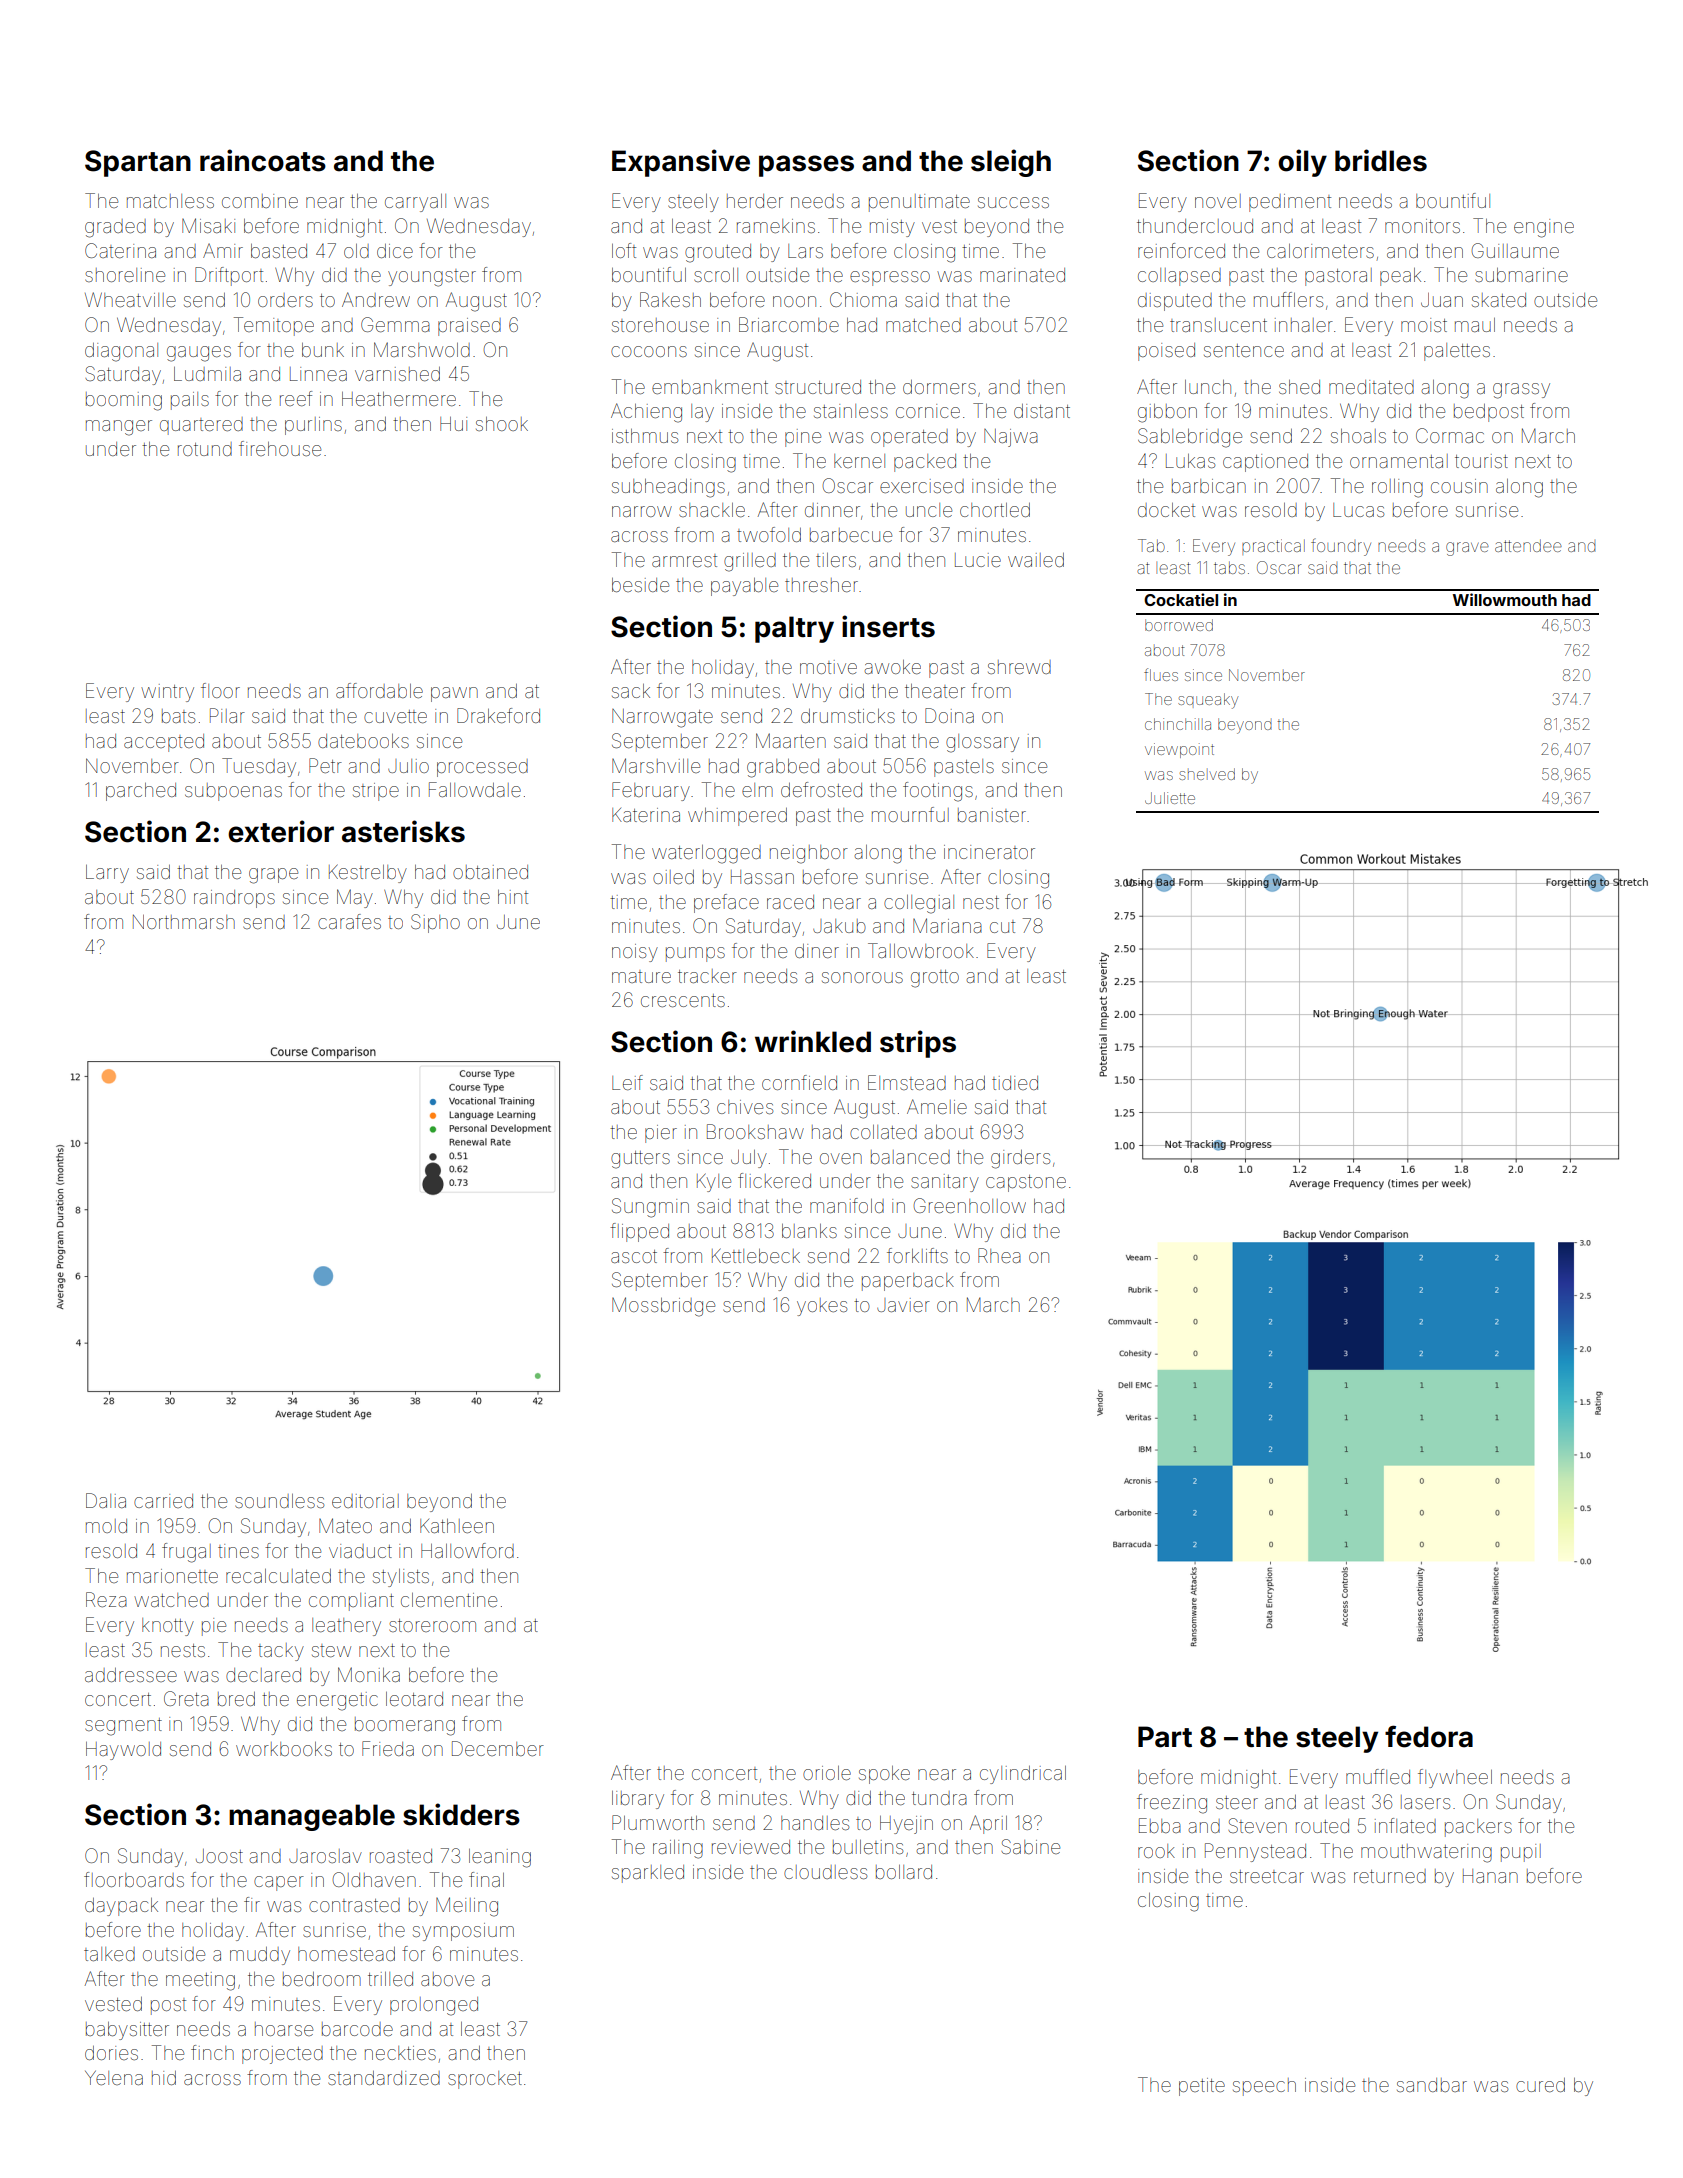 The height and width of the document is (2178, 1683). I want to click on fedora, so click(1429, 1736).
